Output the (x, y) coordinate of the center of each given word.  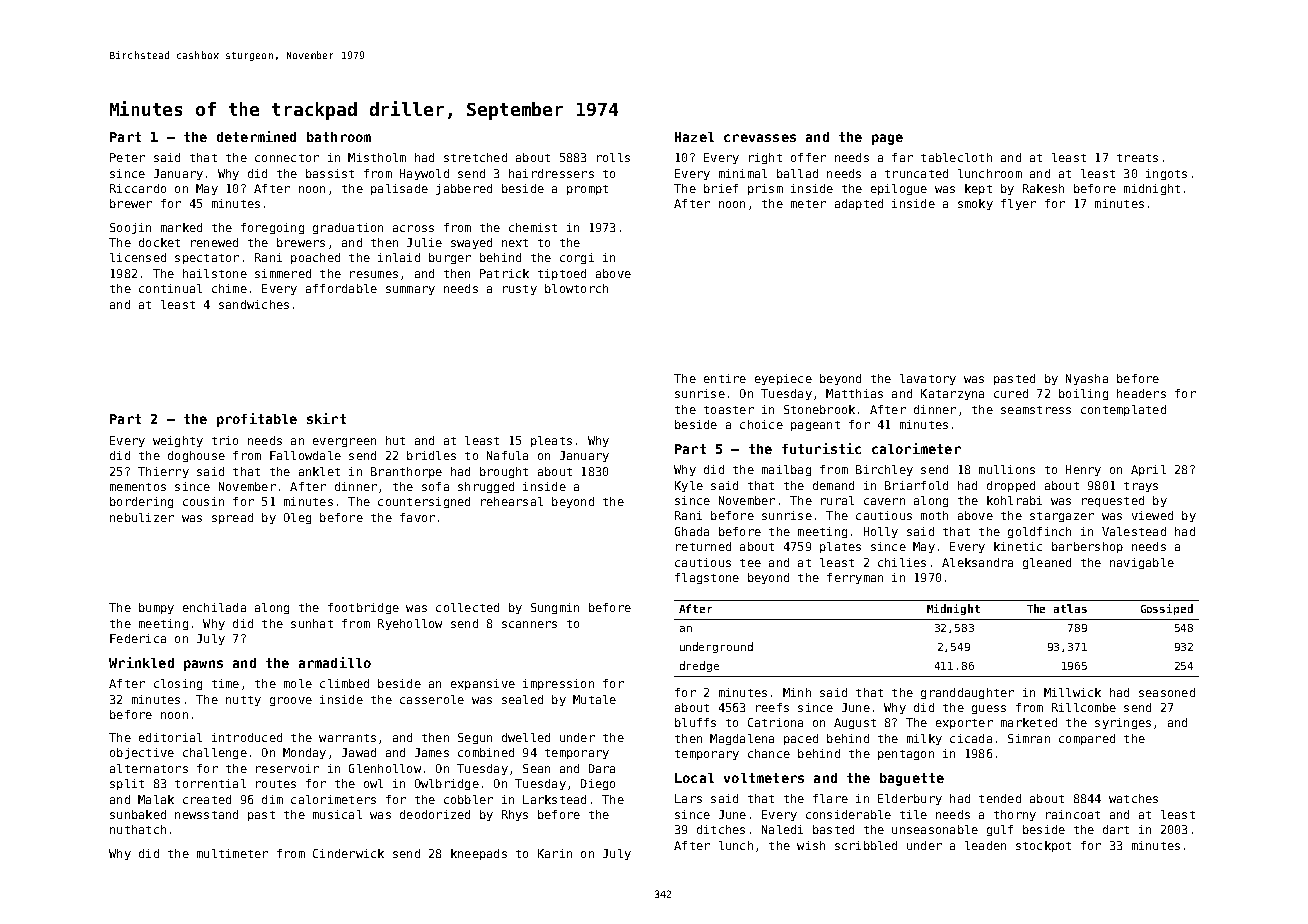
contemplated (1123, 410)
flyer (1018, 204)
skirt (326, 418)
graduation (348, 228)
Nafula (507, 455)
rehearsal (512, 501)
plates (840, 547)
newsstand (206, 814)
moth (934, 515)
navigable (1142, 563)
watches (1133, 798)
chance (769, 753)
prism (765, 189)
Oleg (297, 518)
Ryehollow (410, 624)
